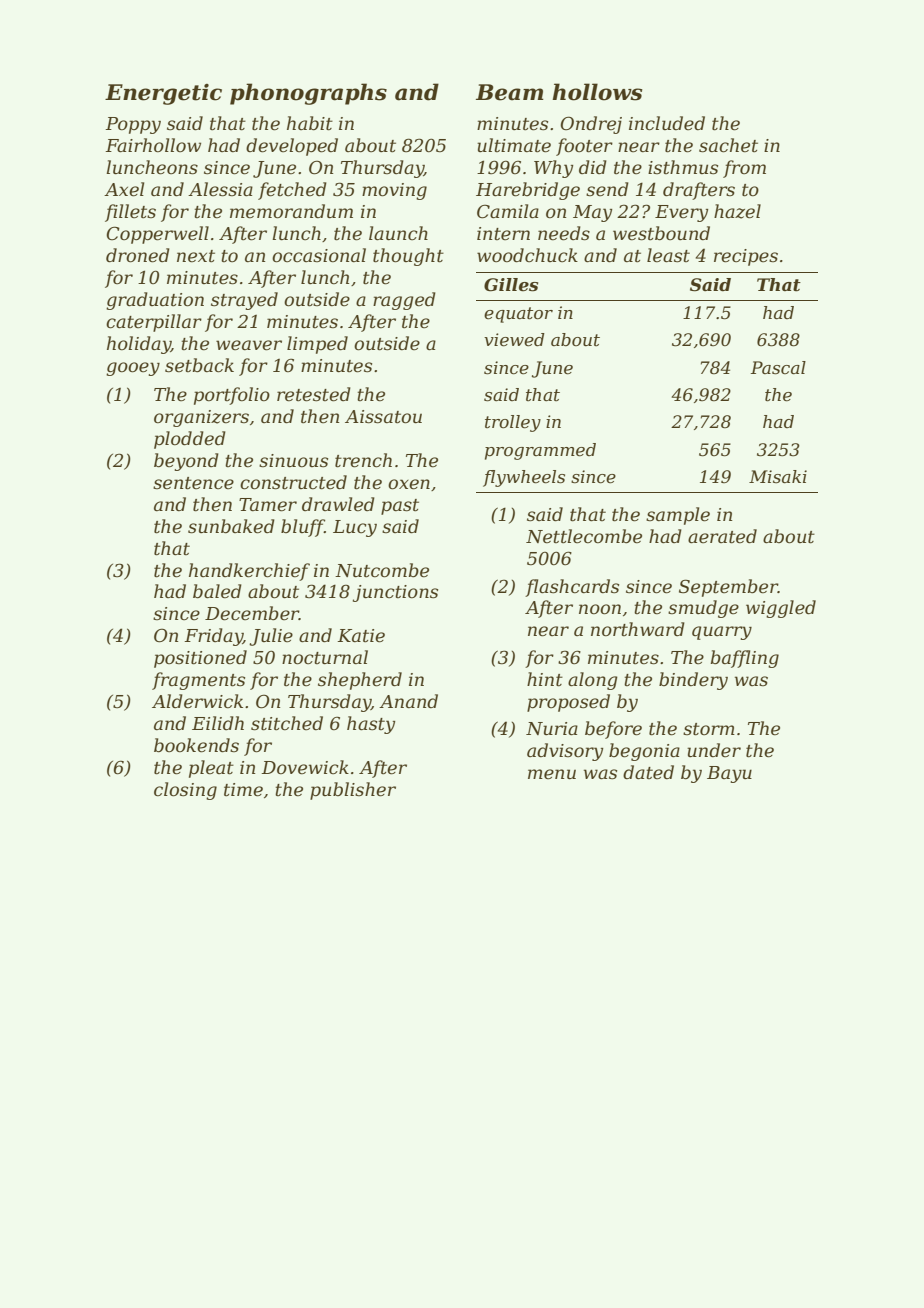 This screenshot has height=1308, width=924. Describe the element at coordinates (552, 728) in the screenshot. I see `Nuria` at that location.
